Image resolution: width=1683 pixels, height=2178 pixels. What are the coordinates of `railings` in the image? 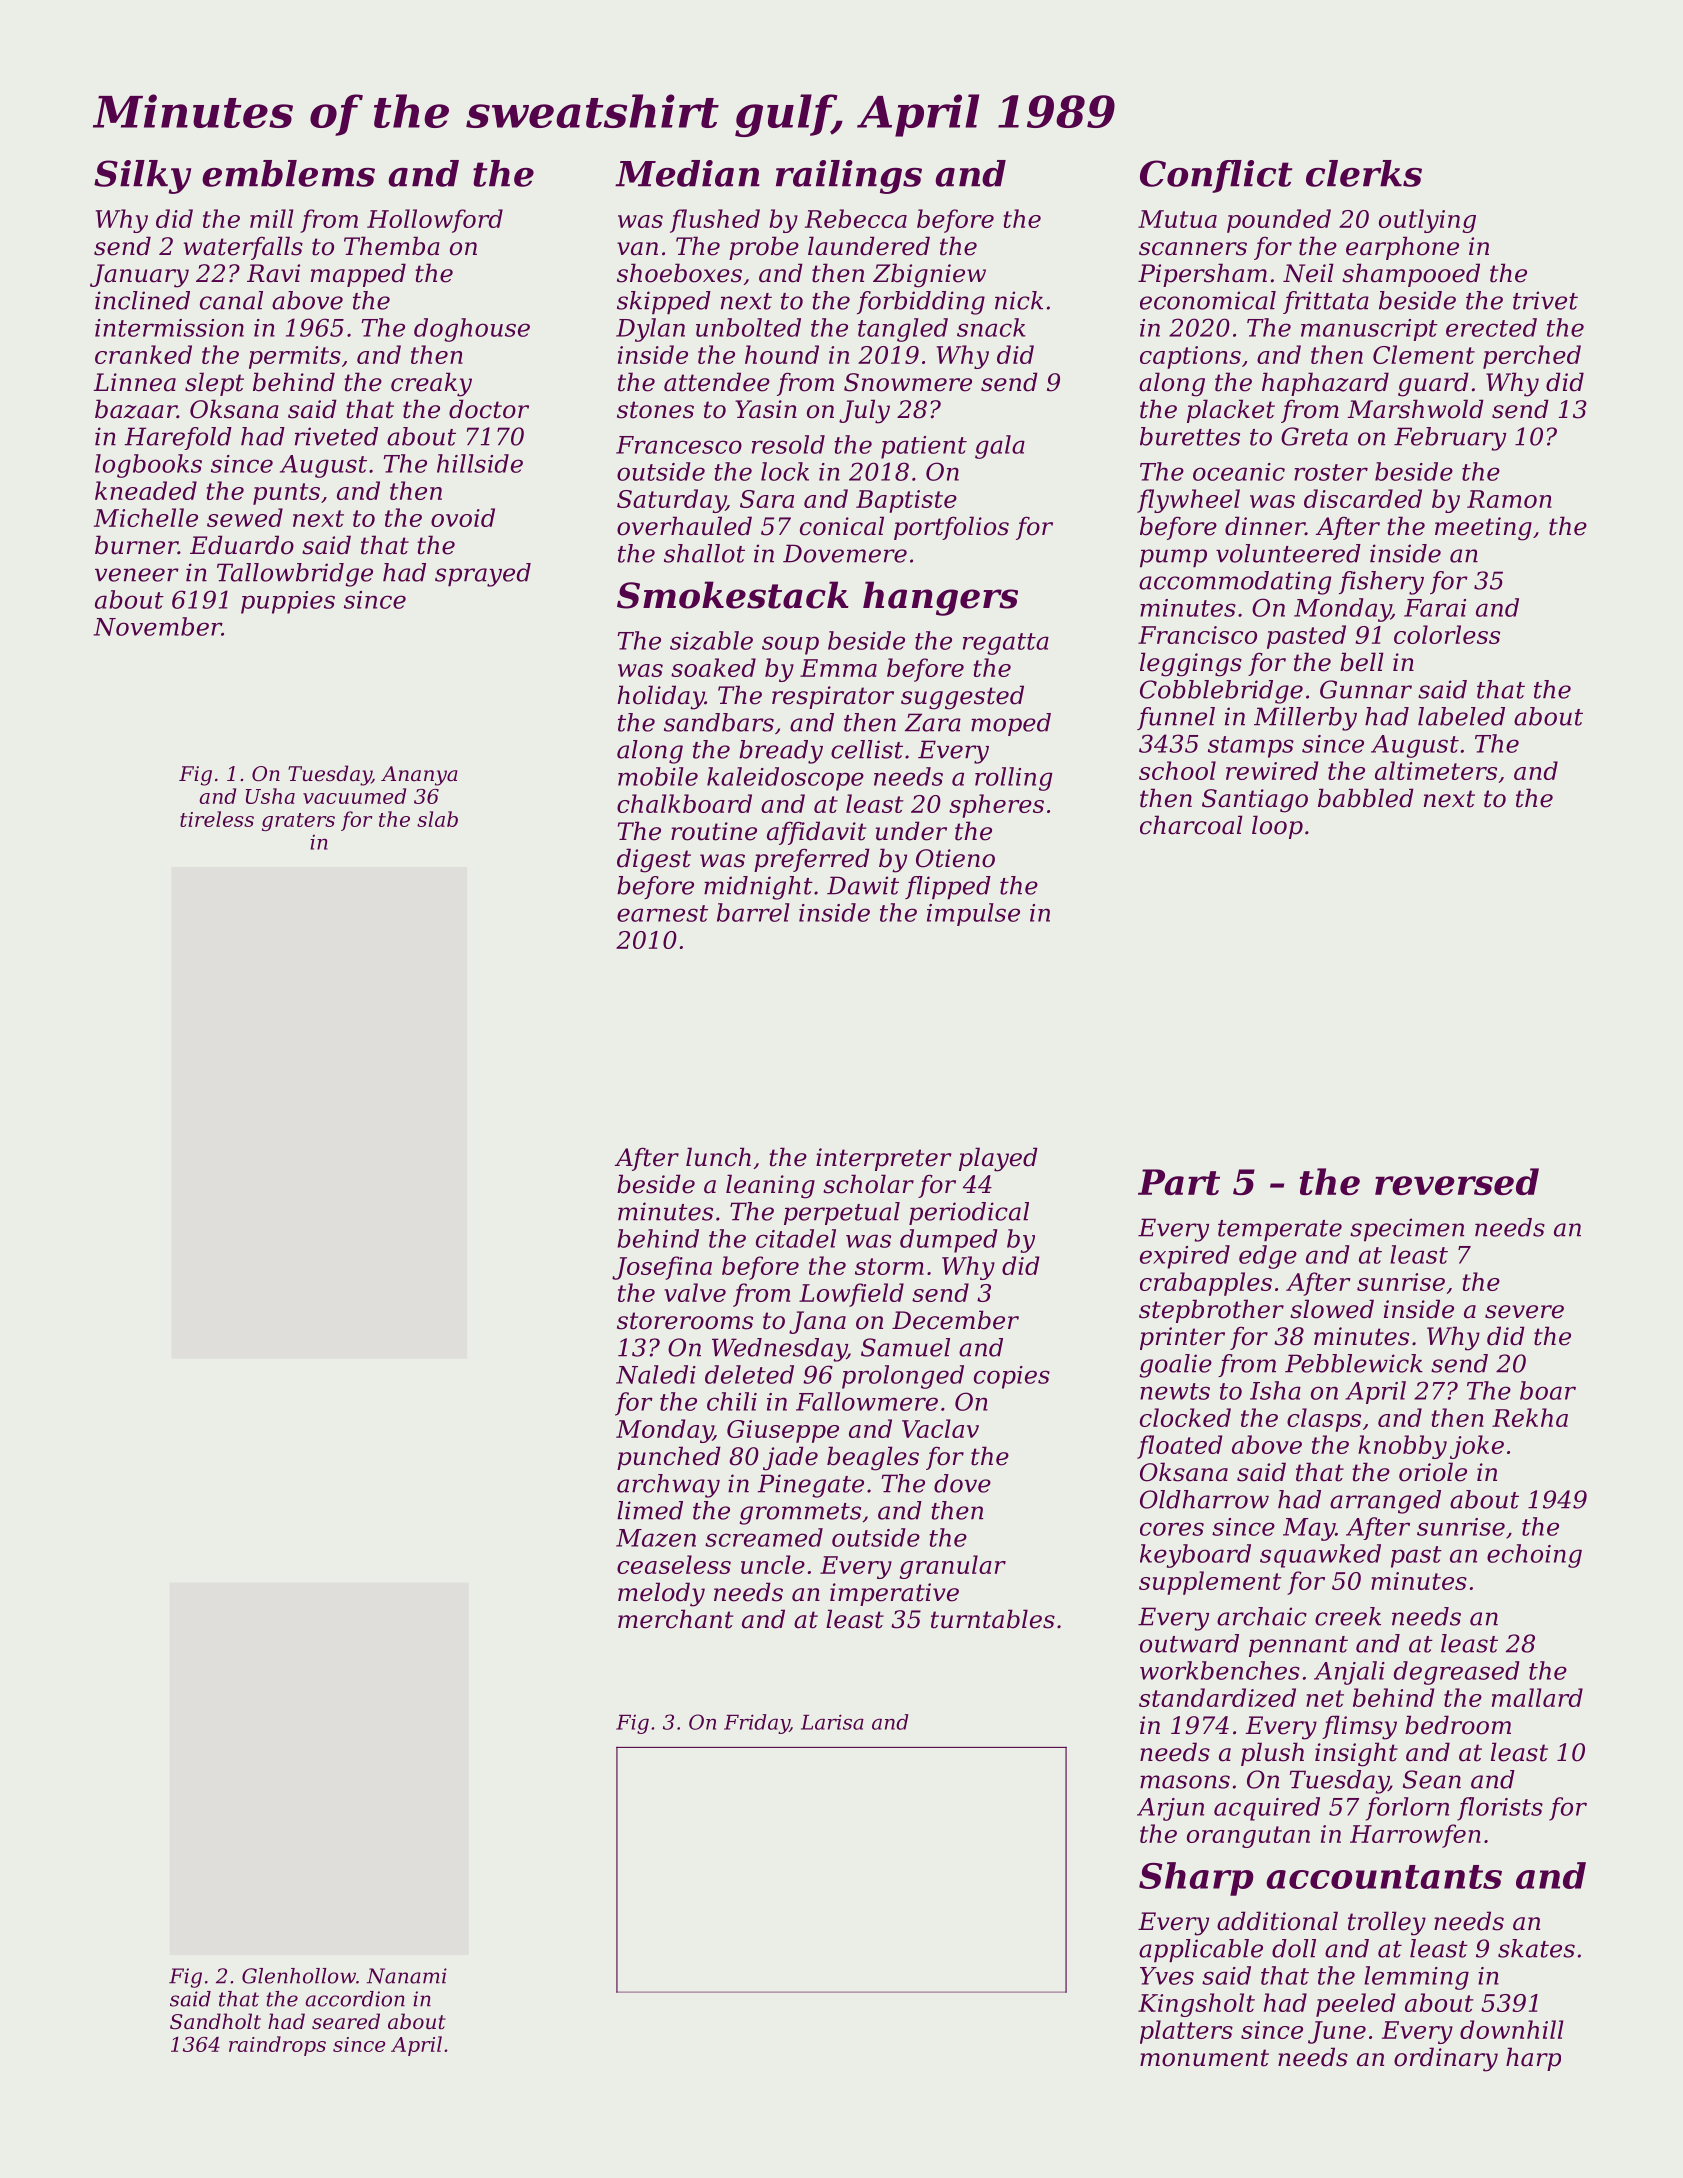 It's located at (849, 177).
